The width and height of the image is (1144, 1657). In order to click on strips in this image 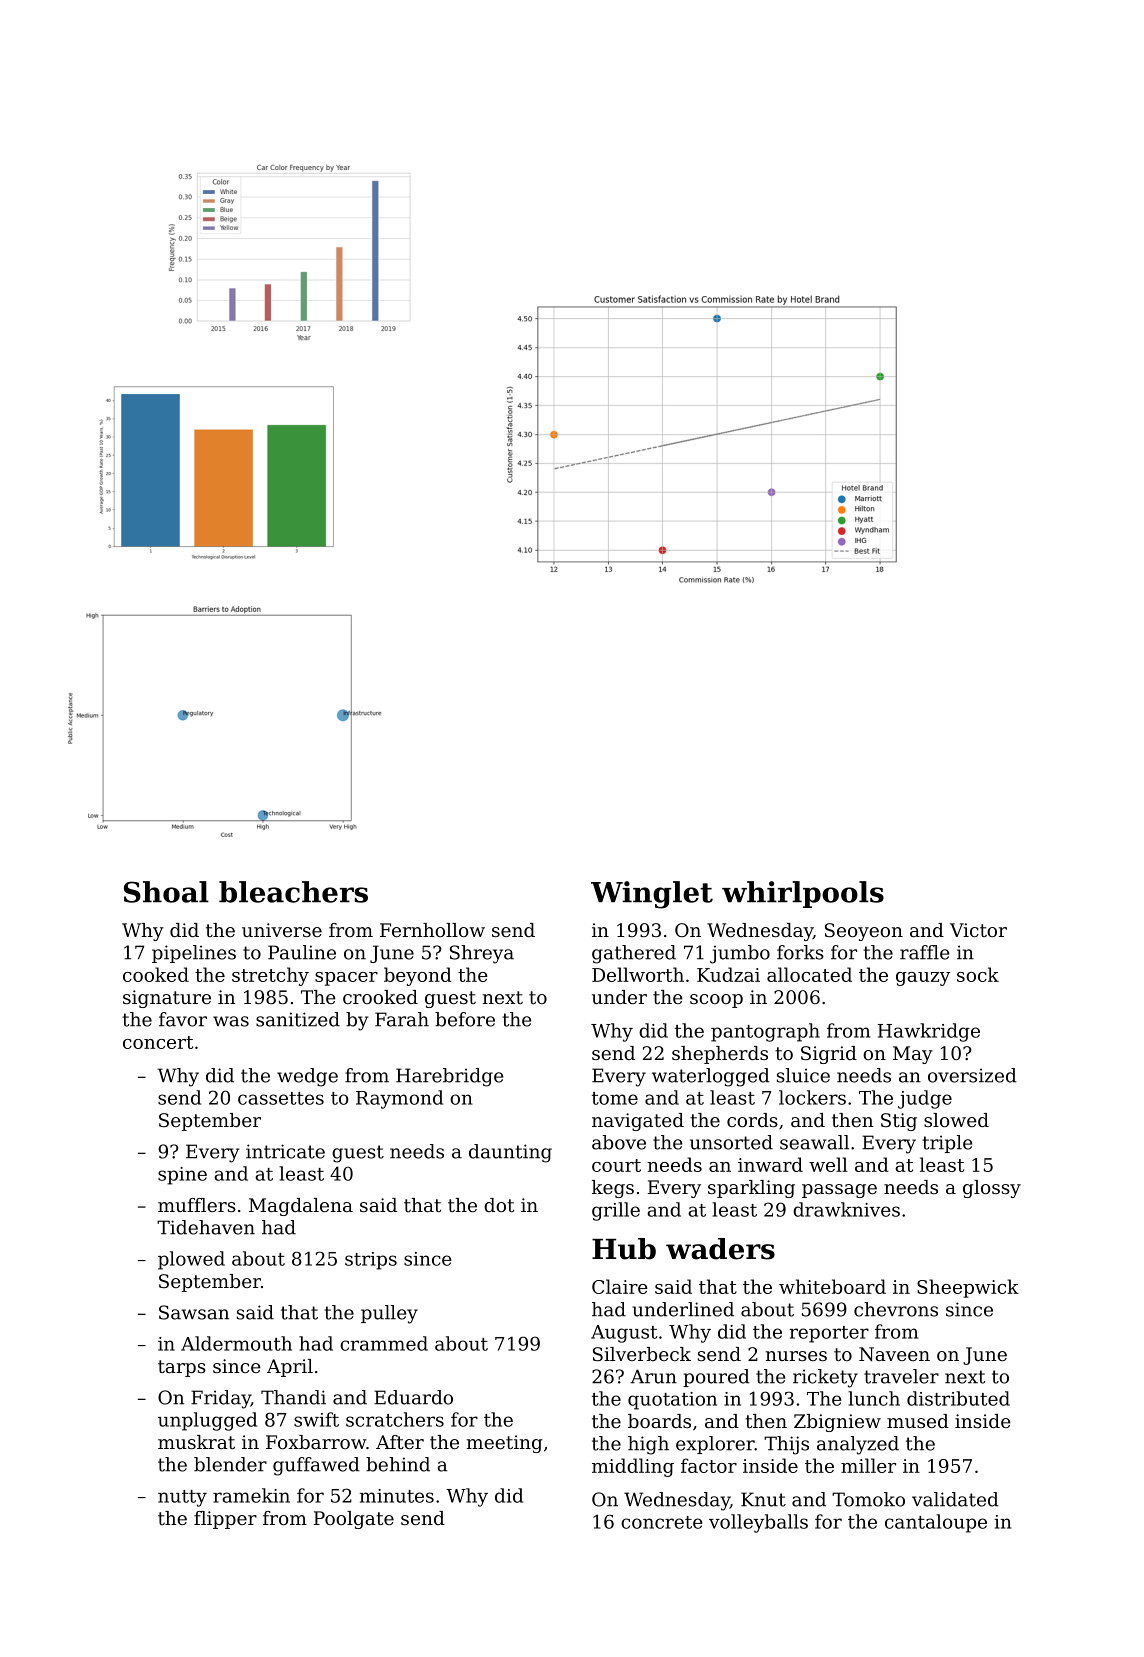, I will do `click(371, 1261)`.
